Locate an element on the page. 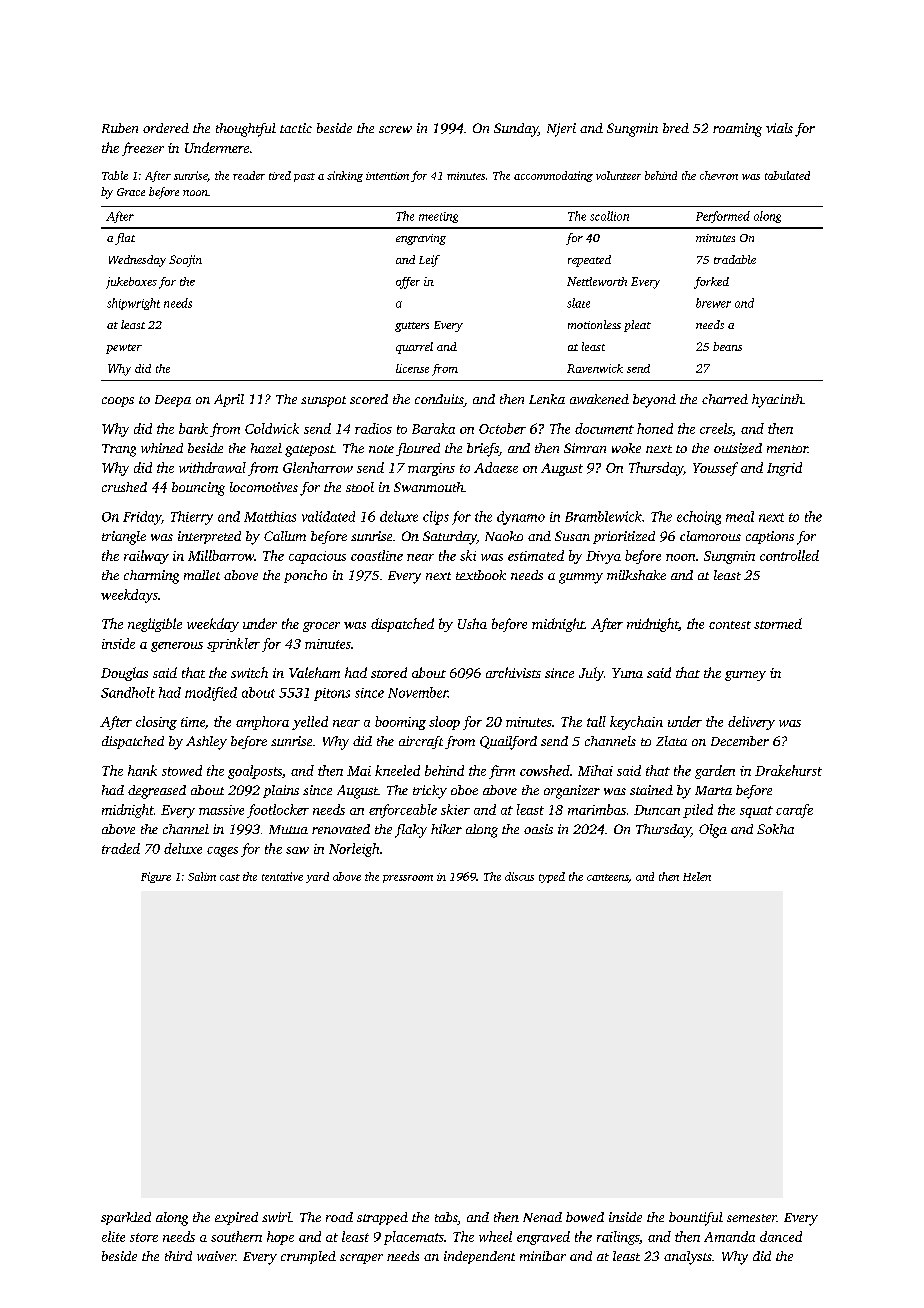 Image resolution: width=924 pixels, height=1308 pixels. semester is located at coordinates (752, 1218).
